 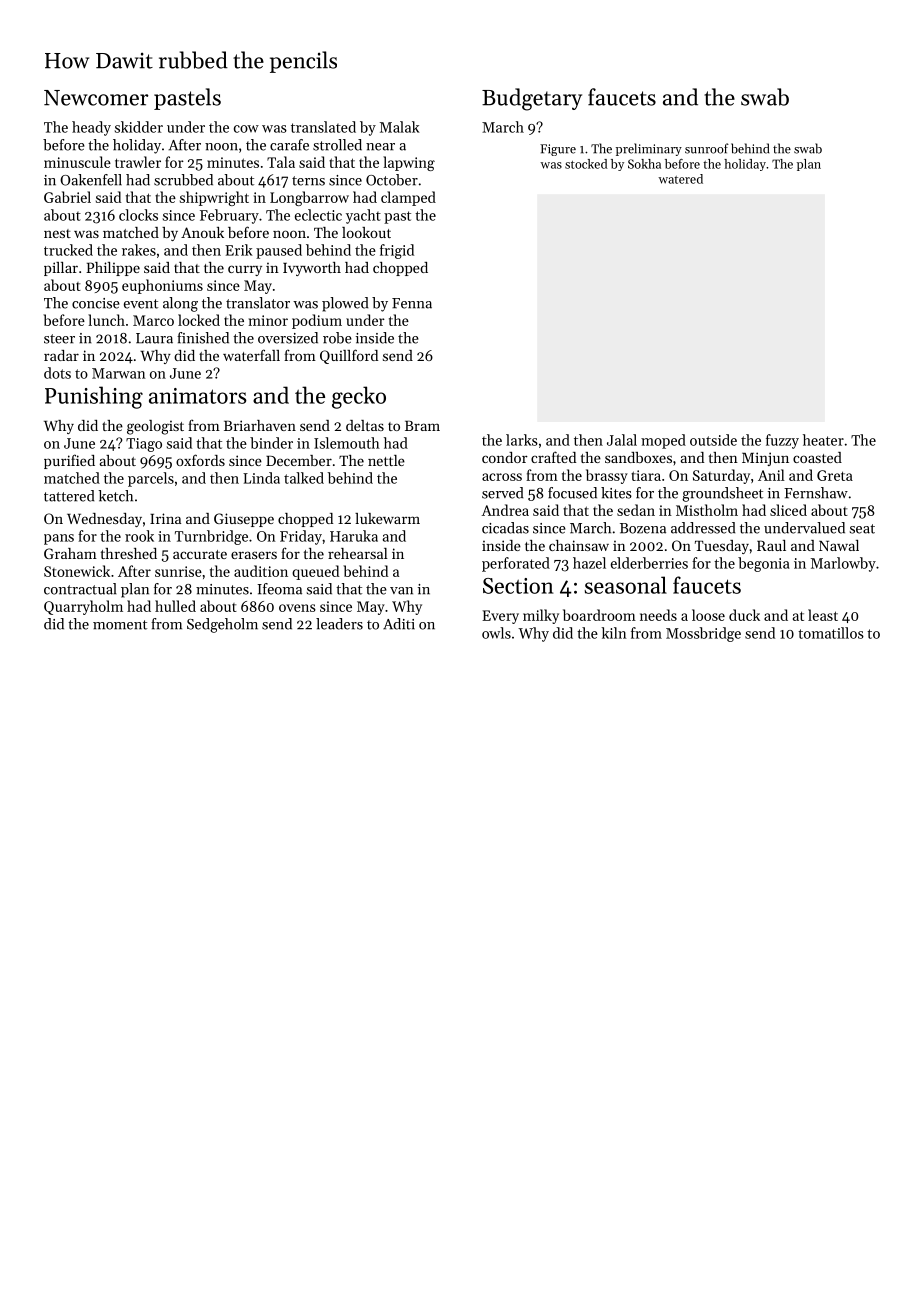 I want to click on Oakenfell, so click(x=91, y=180).
